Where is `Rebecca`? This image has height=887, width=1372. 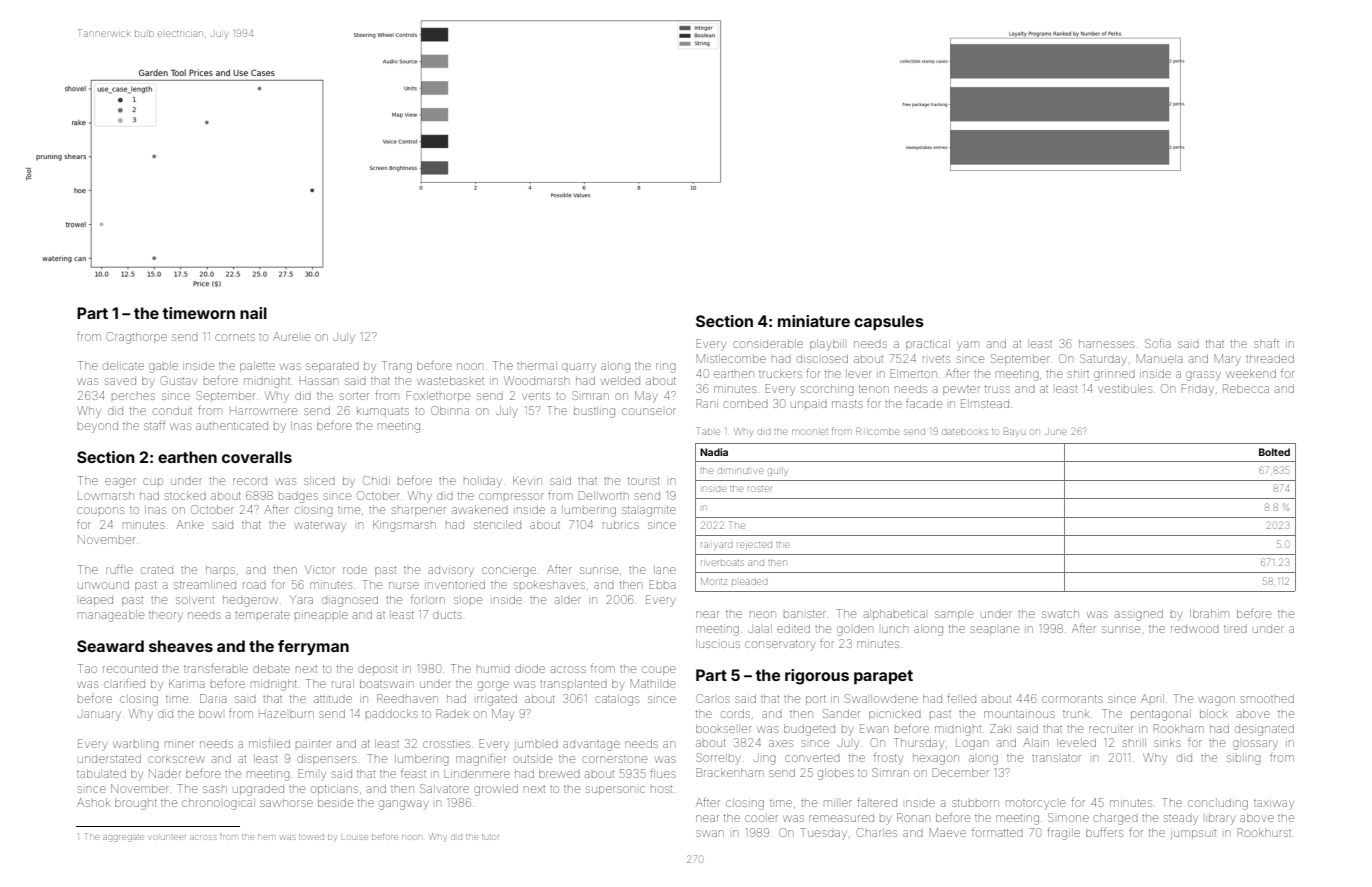 Rebecca is located at coordinates (1246, 388).
